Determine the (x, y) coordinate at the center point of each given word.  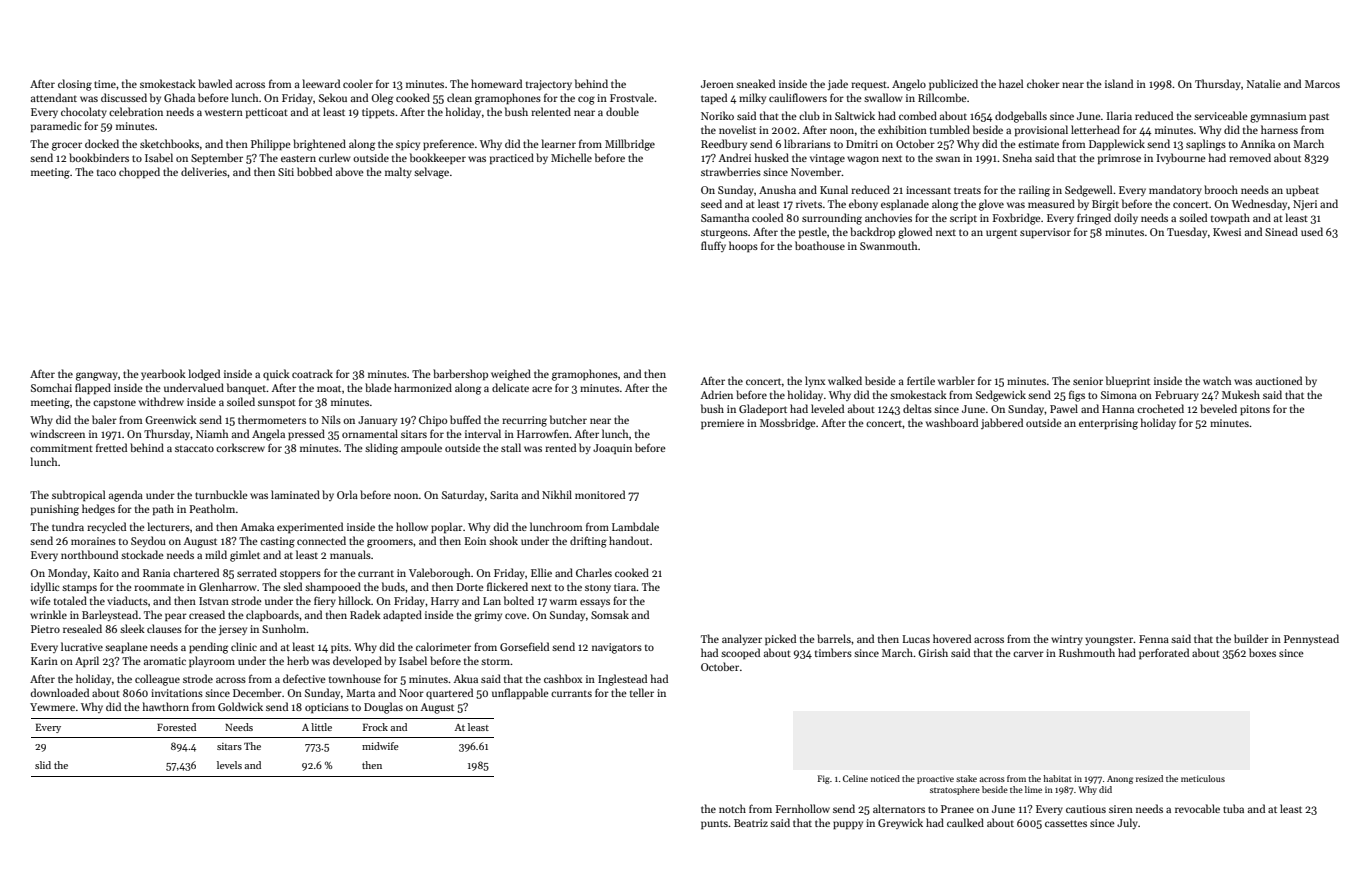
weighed (511, 375)
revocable (1197, 808)
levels (229, 765)
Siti (286, 172)
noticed (885, 778)
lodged (204, 375)
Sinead (1281, 231)
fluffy (713, 246)
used (1312, 231)
